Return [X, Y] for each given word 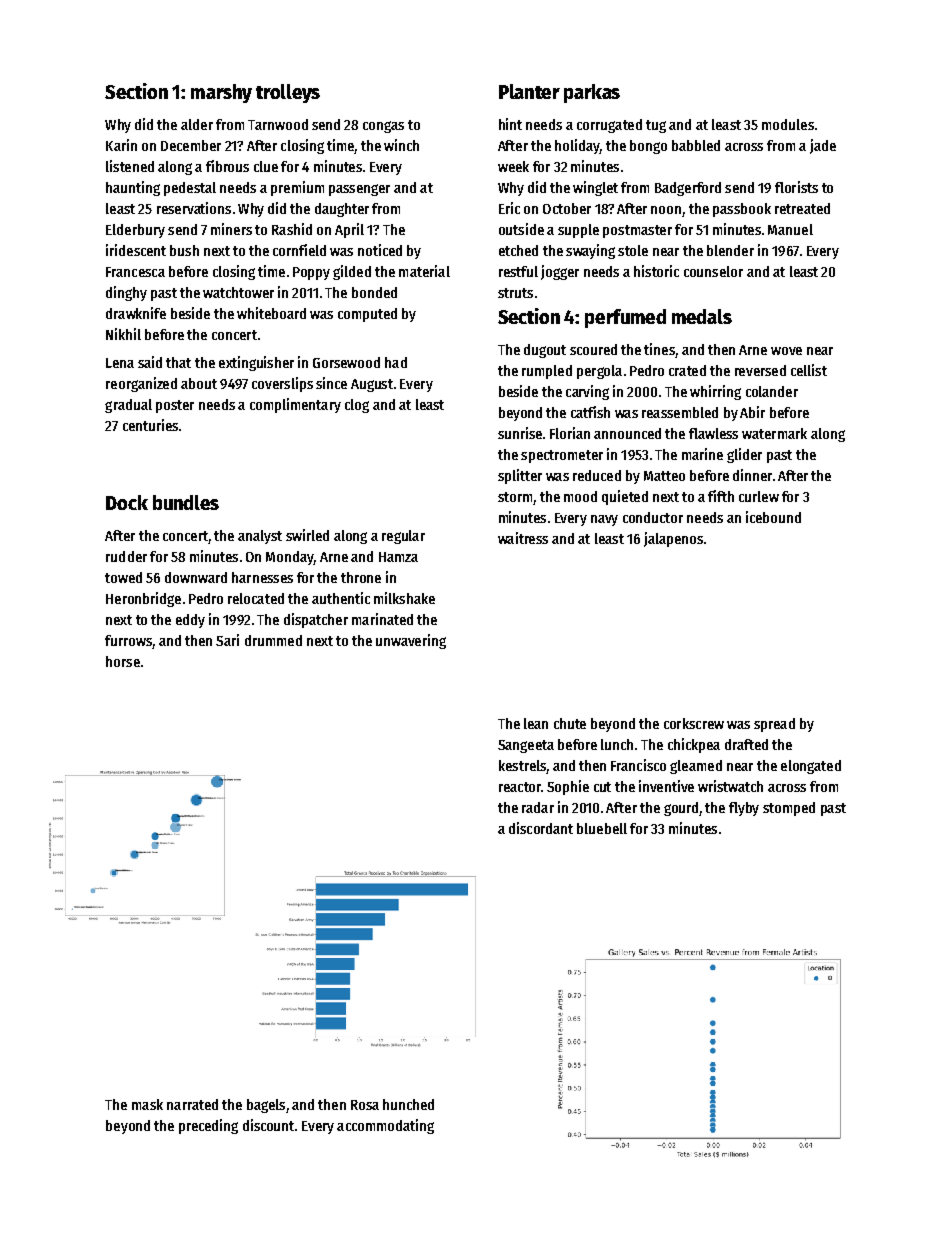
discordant [541, 828]
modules [788, 124]
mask [147, 1104]
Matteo [664, 476]
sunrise [520, 433]
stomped [789, 809]
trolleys [288, 93]
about [199, 383]
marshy [221, 93]
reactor [520, 787]
